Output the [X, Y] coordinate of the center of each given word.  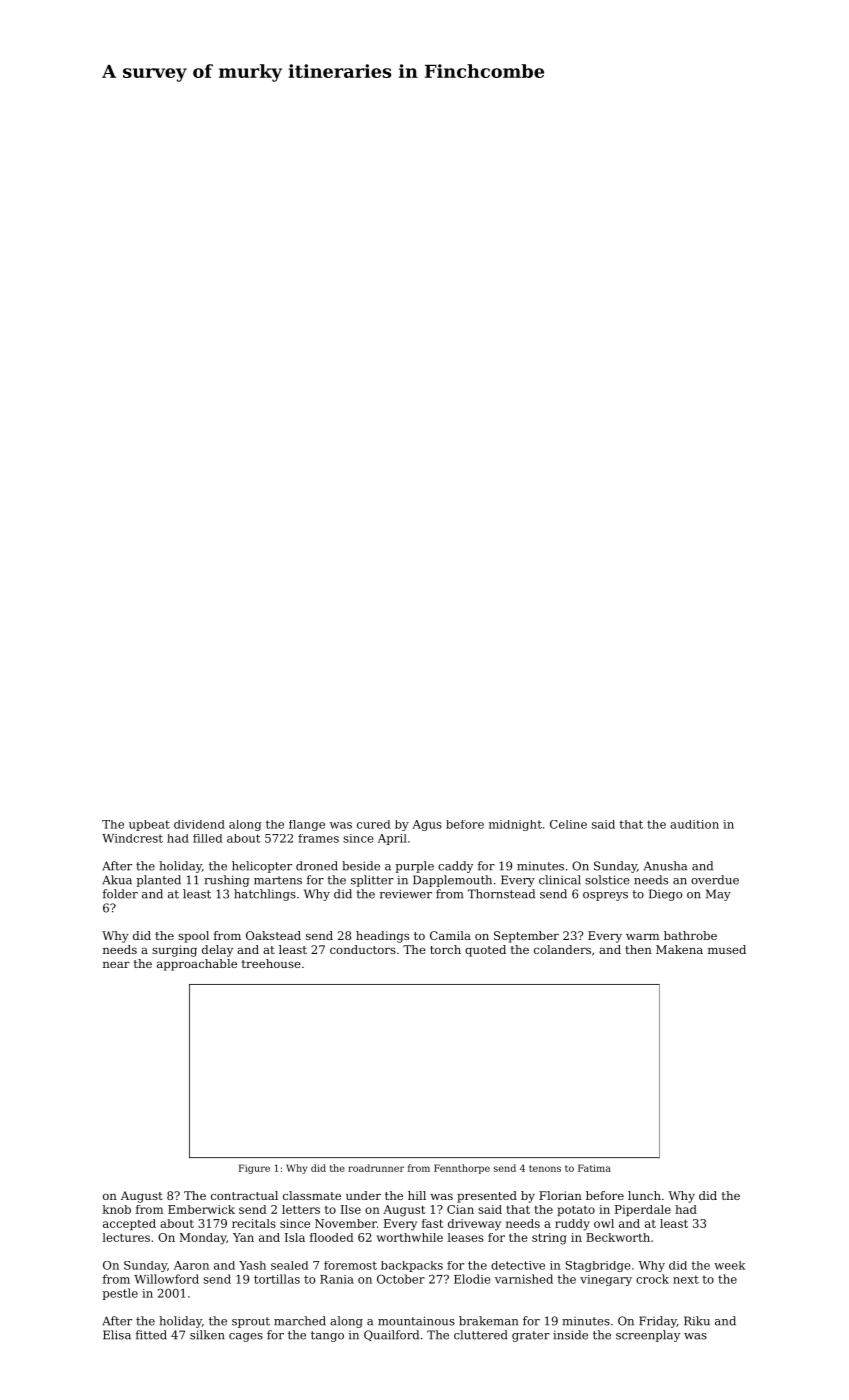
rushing [227, 881]
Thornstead [501, 894]
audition [694, 824]
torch [445, 949]
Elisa [117, 1335]
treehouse [271, 963]
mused [727, 949]
